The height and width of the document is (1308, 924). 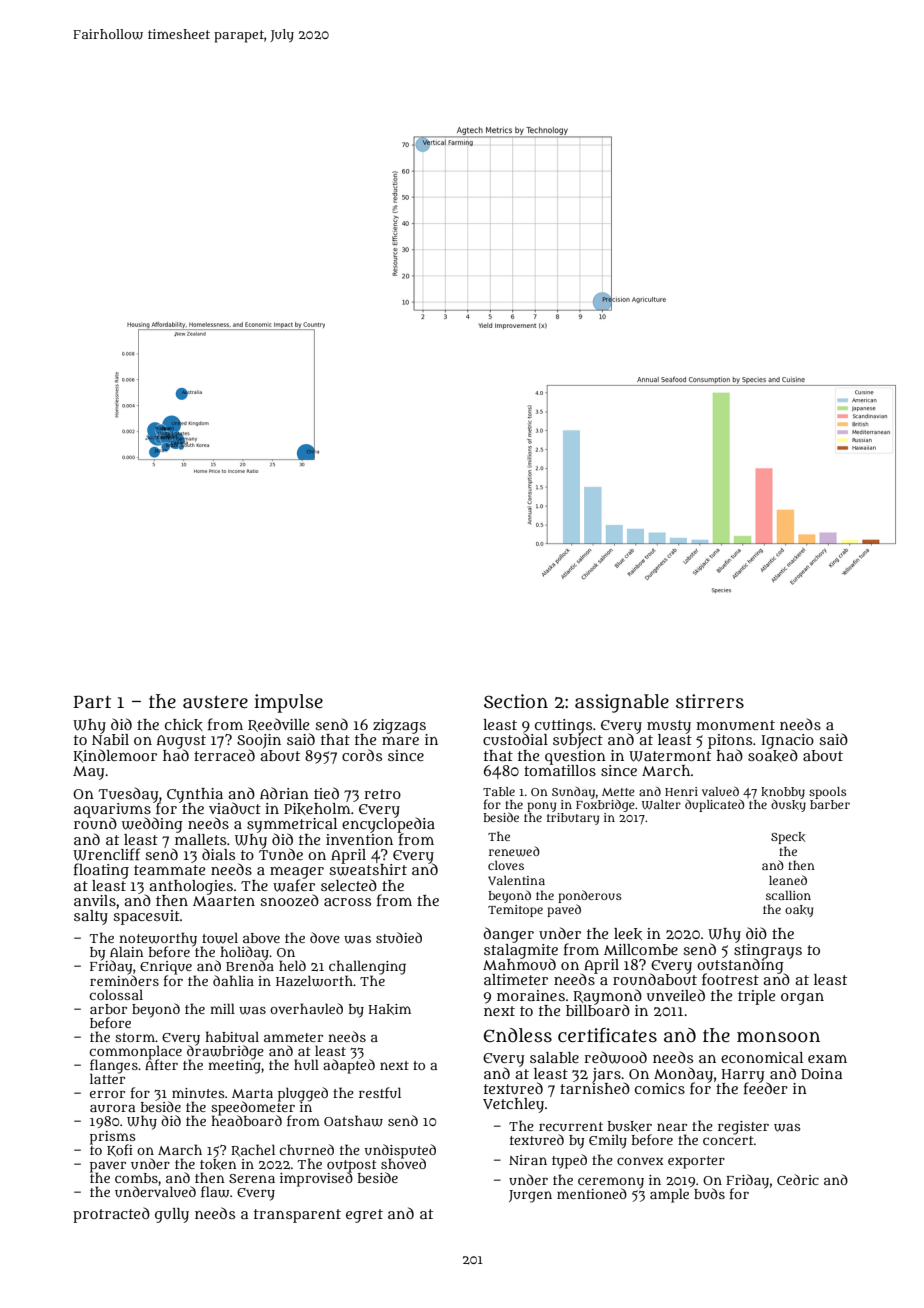 I want to click on chick, so click(x=184, y=725).
